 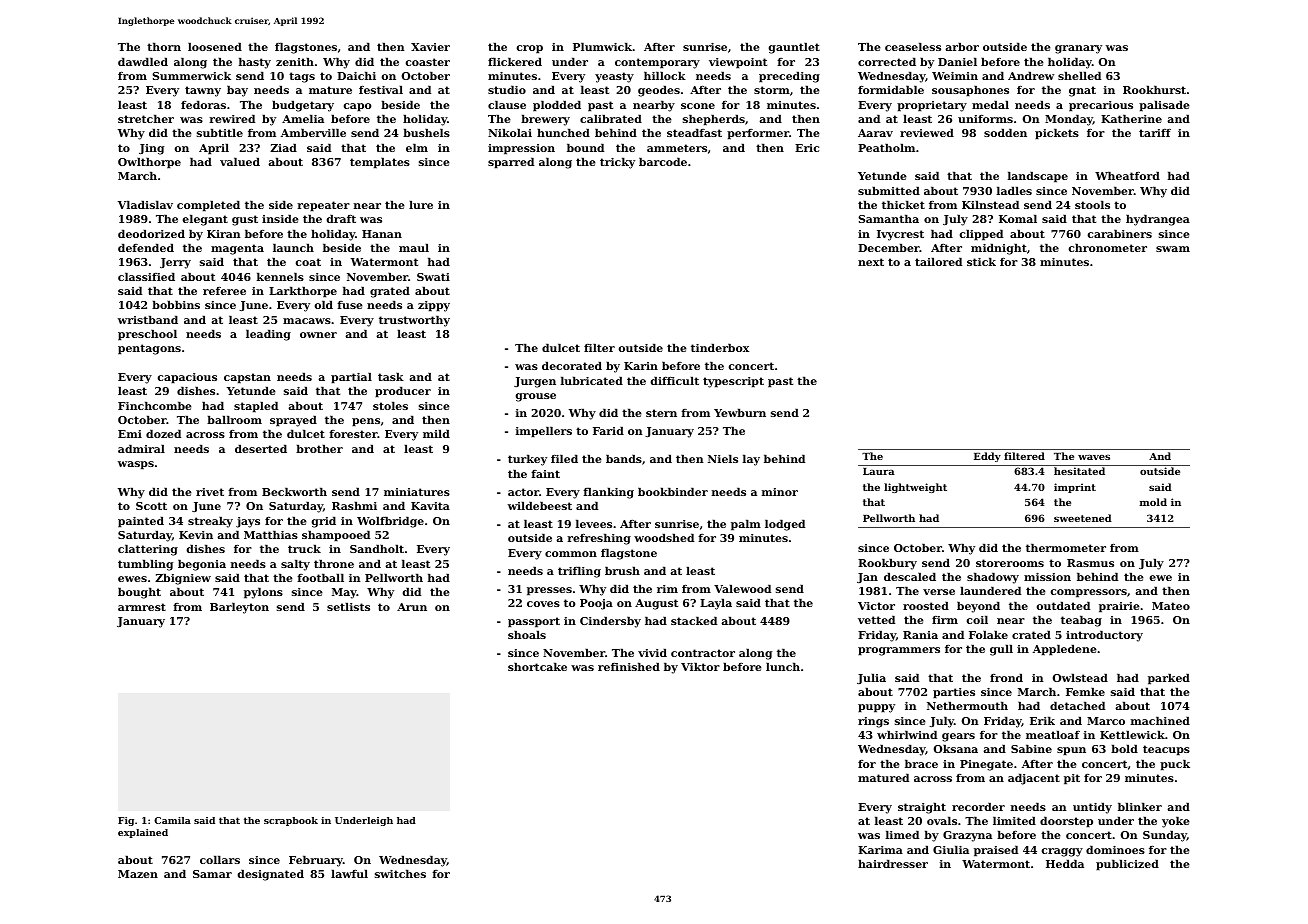 I want to click on sousaphones, so click(x=970, y=91).
